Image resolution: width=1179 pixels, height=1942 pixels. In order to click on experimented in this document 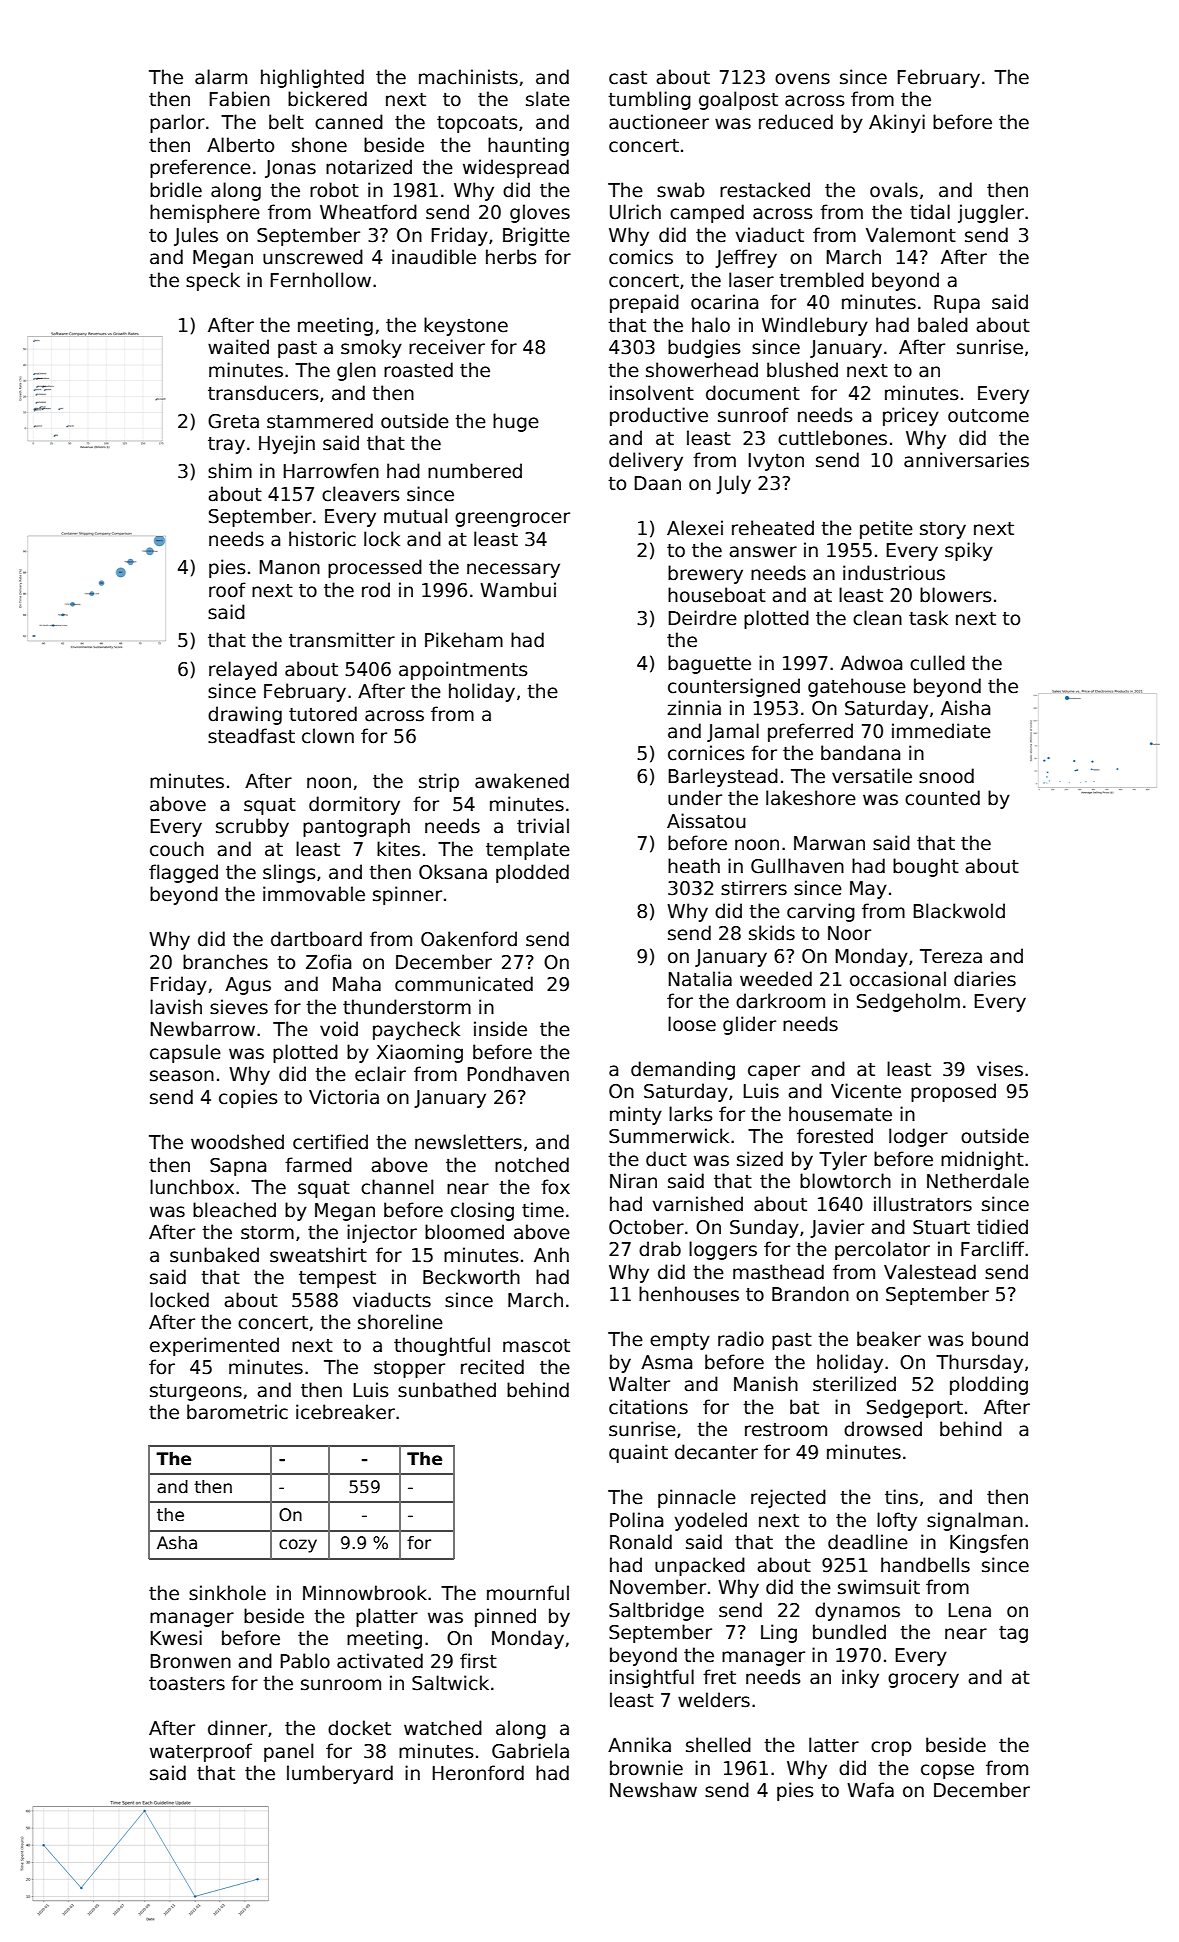, I will do `click(214, 1346)`.
